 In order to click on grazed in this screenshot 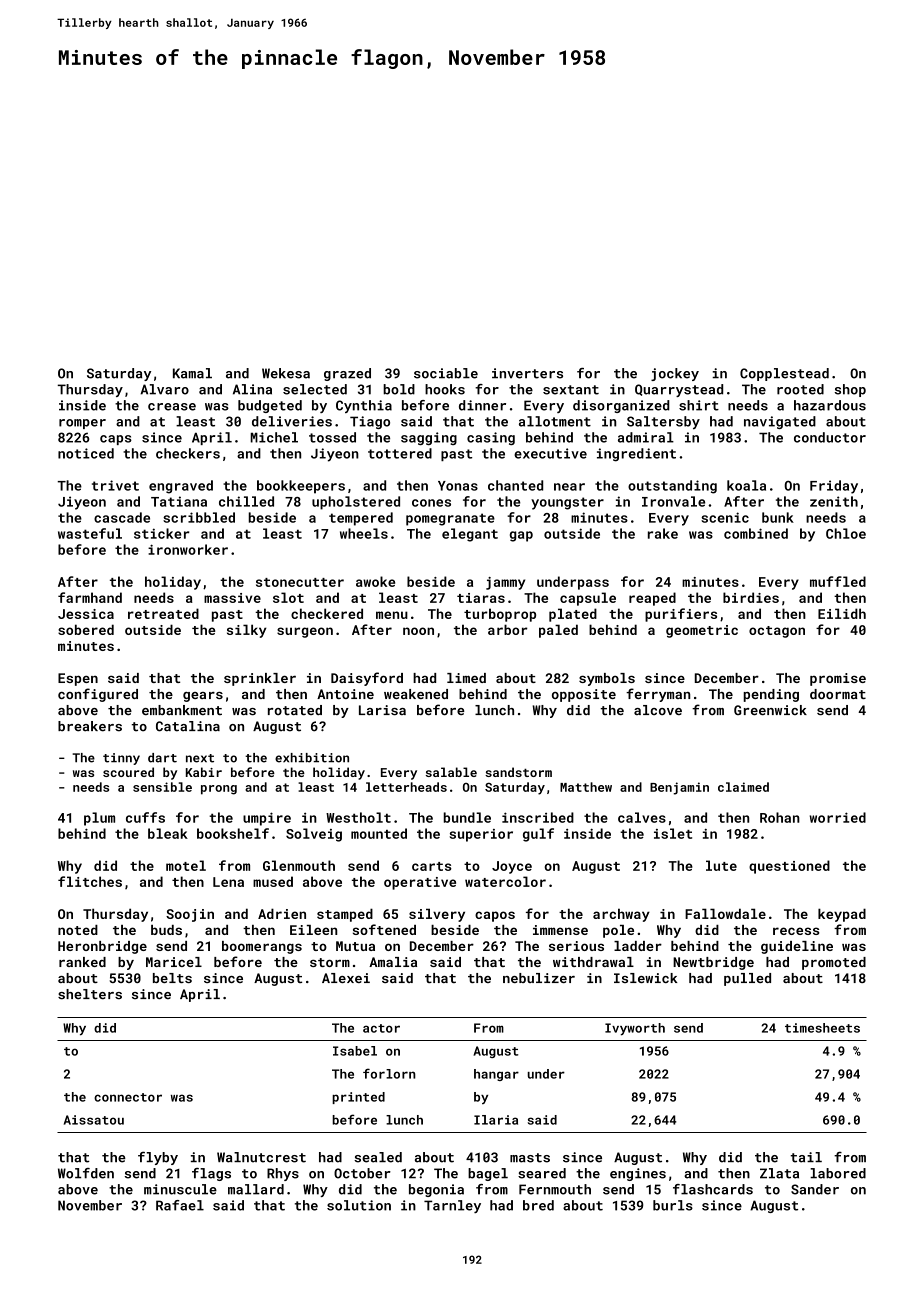, I will do `click(347, 374)`.
